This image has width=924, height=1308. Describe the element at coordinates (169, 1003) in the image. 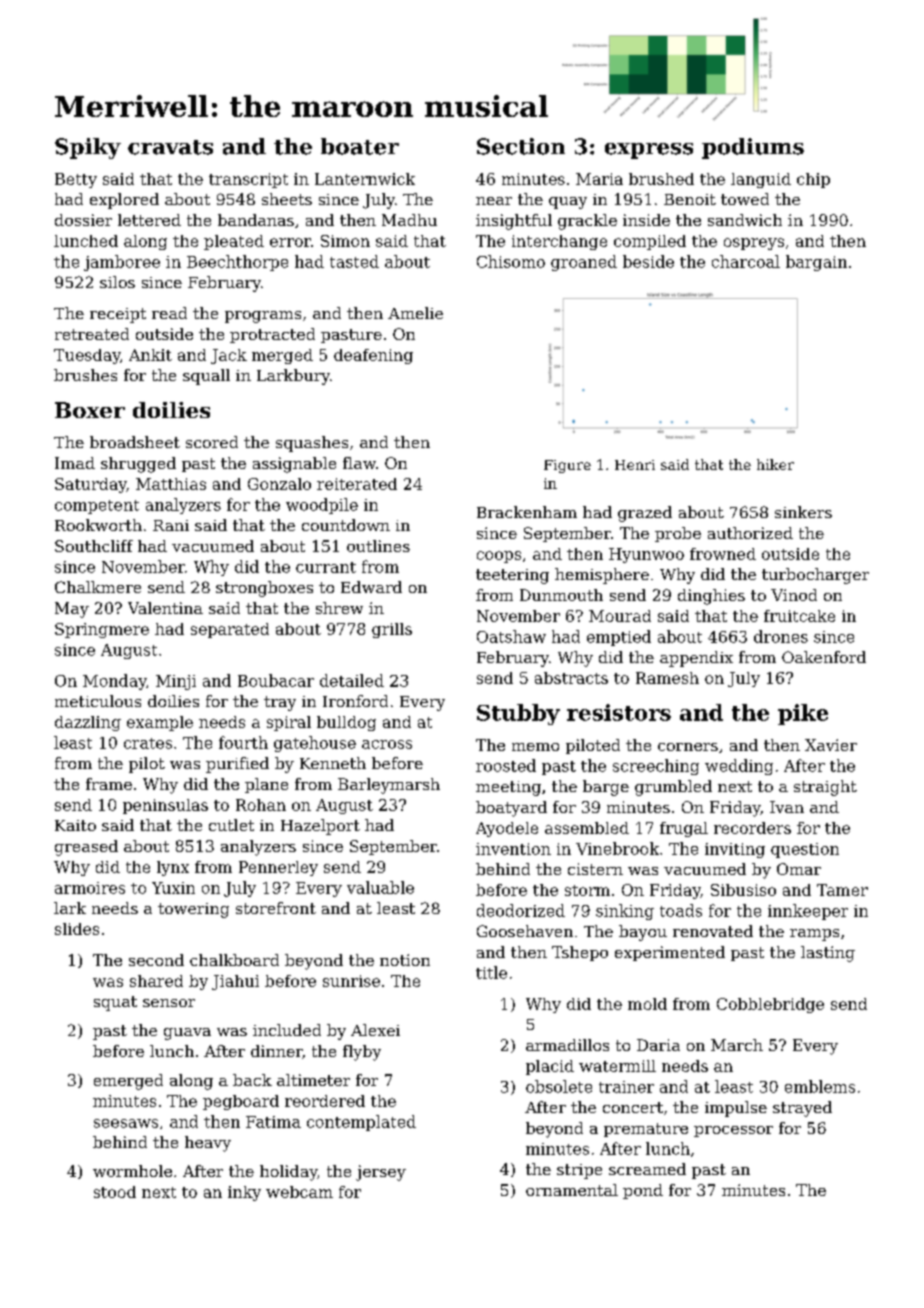

I see `sensor` at that location.
